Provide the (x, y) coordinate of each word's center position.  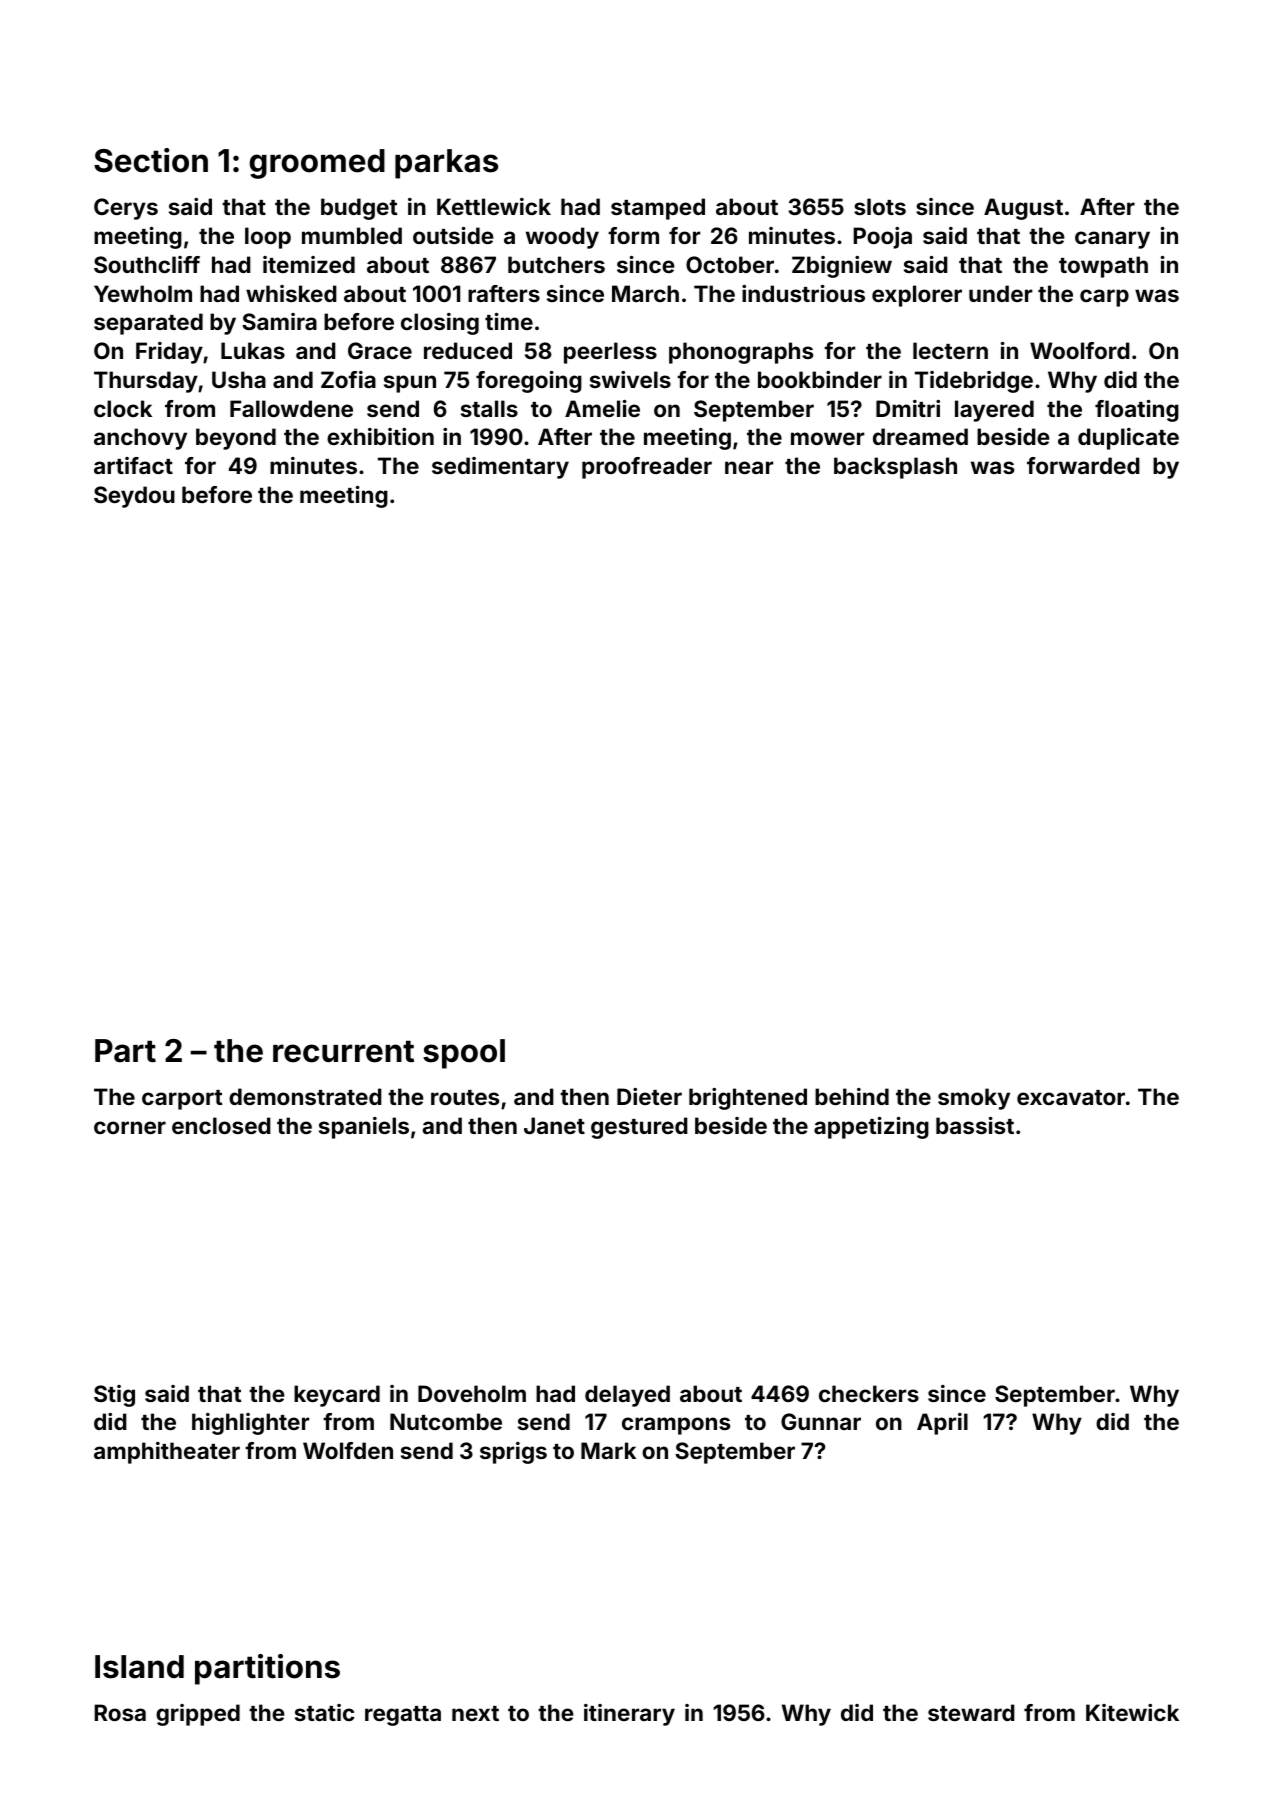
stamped (658, 209)
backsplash (895, 468)
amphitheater (167, 1453)
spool (464, 1054)
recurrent (343, 1051)
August (1023, 209)
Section (151, 160)
